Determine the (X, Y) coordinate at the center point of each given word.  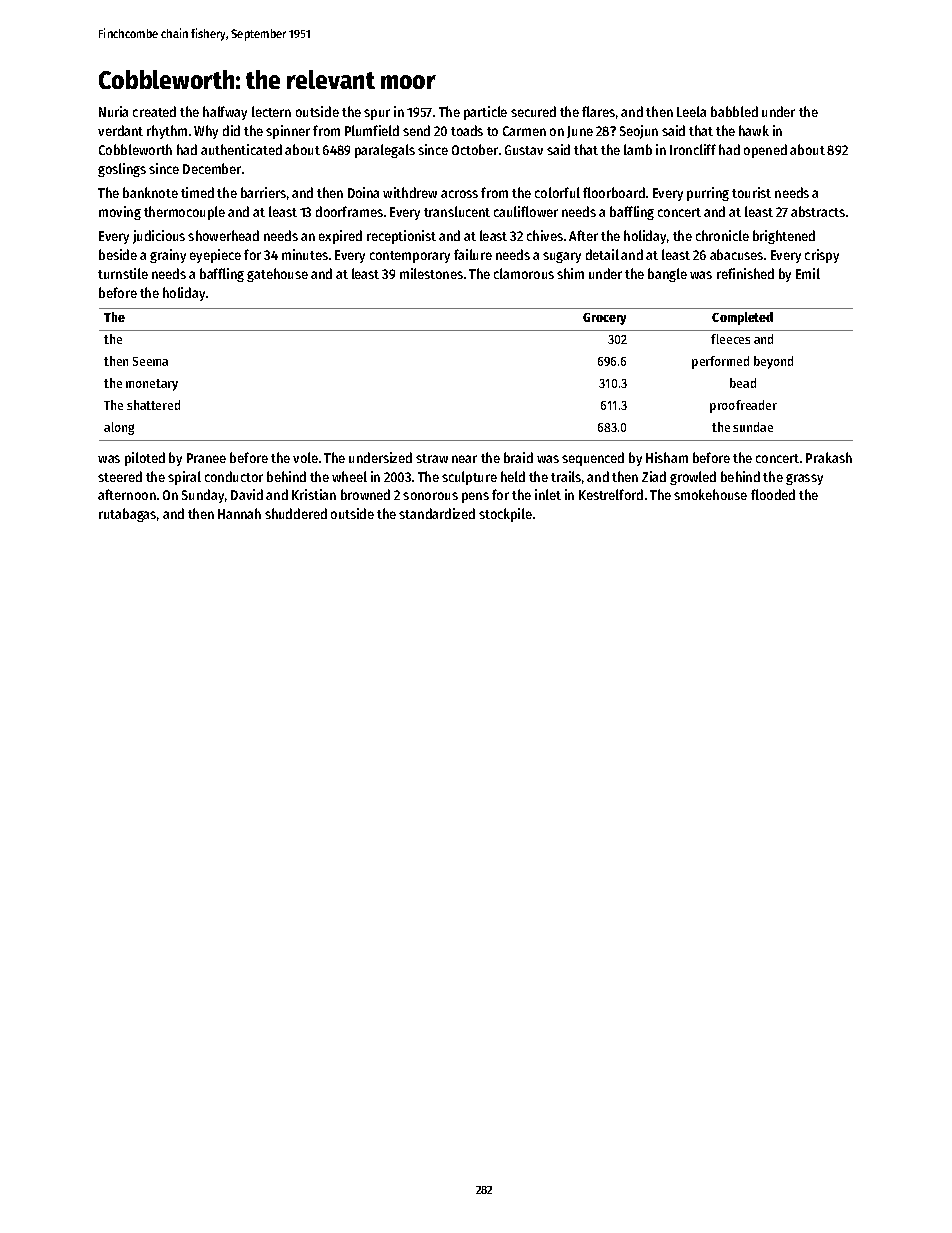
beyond (773, 362)
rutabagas (127, 515)
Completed (742, 318)
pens (475, 497)
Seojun (639, 132)
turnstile (123, 273)
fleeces (730, 339)
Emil (808, 273)
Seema (150, 361)
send (416, 130)
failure (473, 254)
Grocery (604, 319)
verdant (120, 130)
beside (118, 254)
